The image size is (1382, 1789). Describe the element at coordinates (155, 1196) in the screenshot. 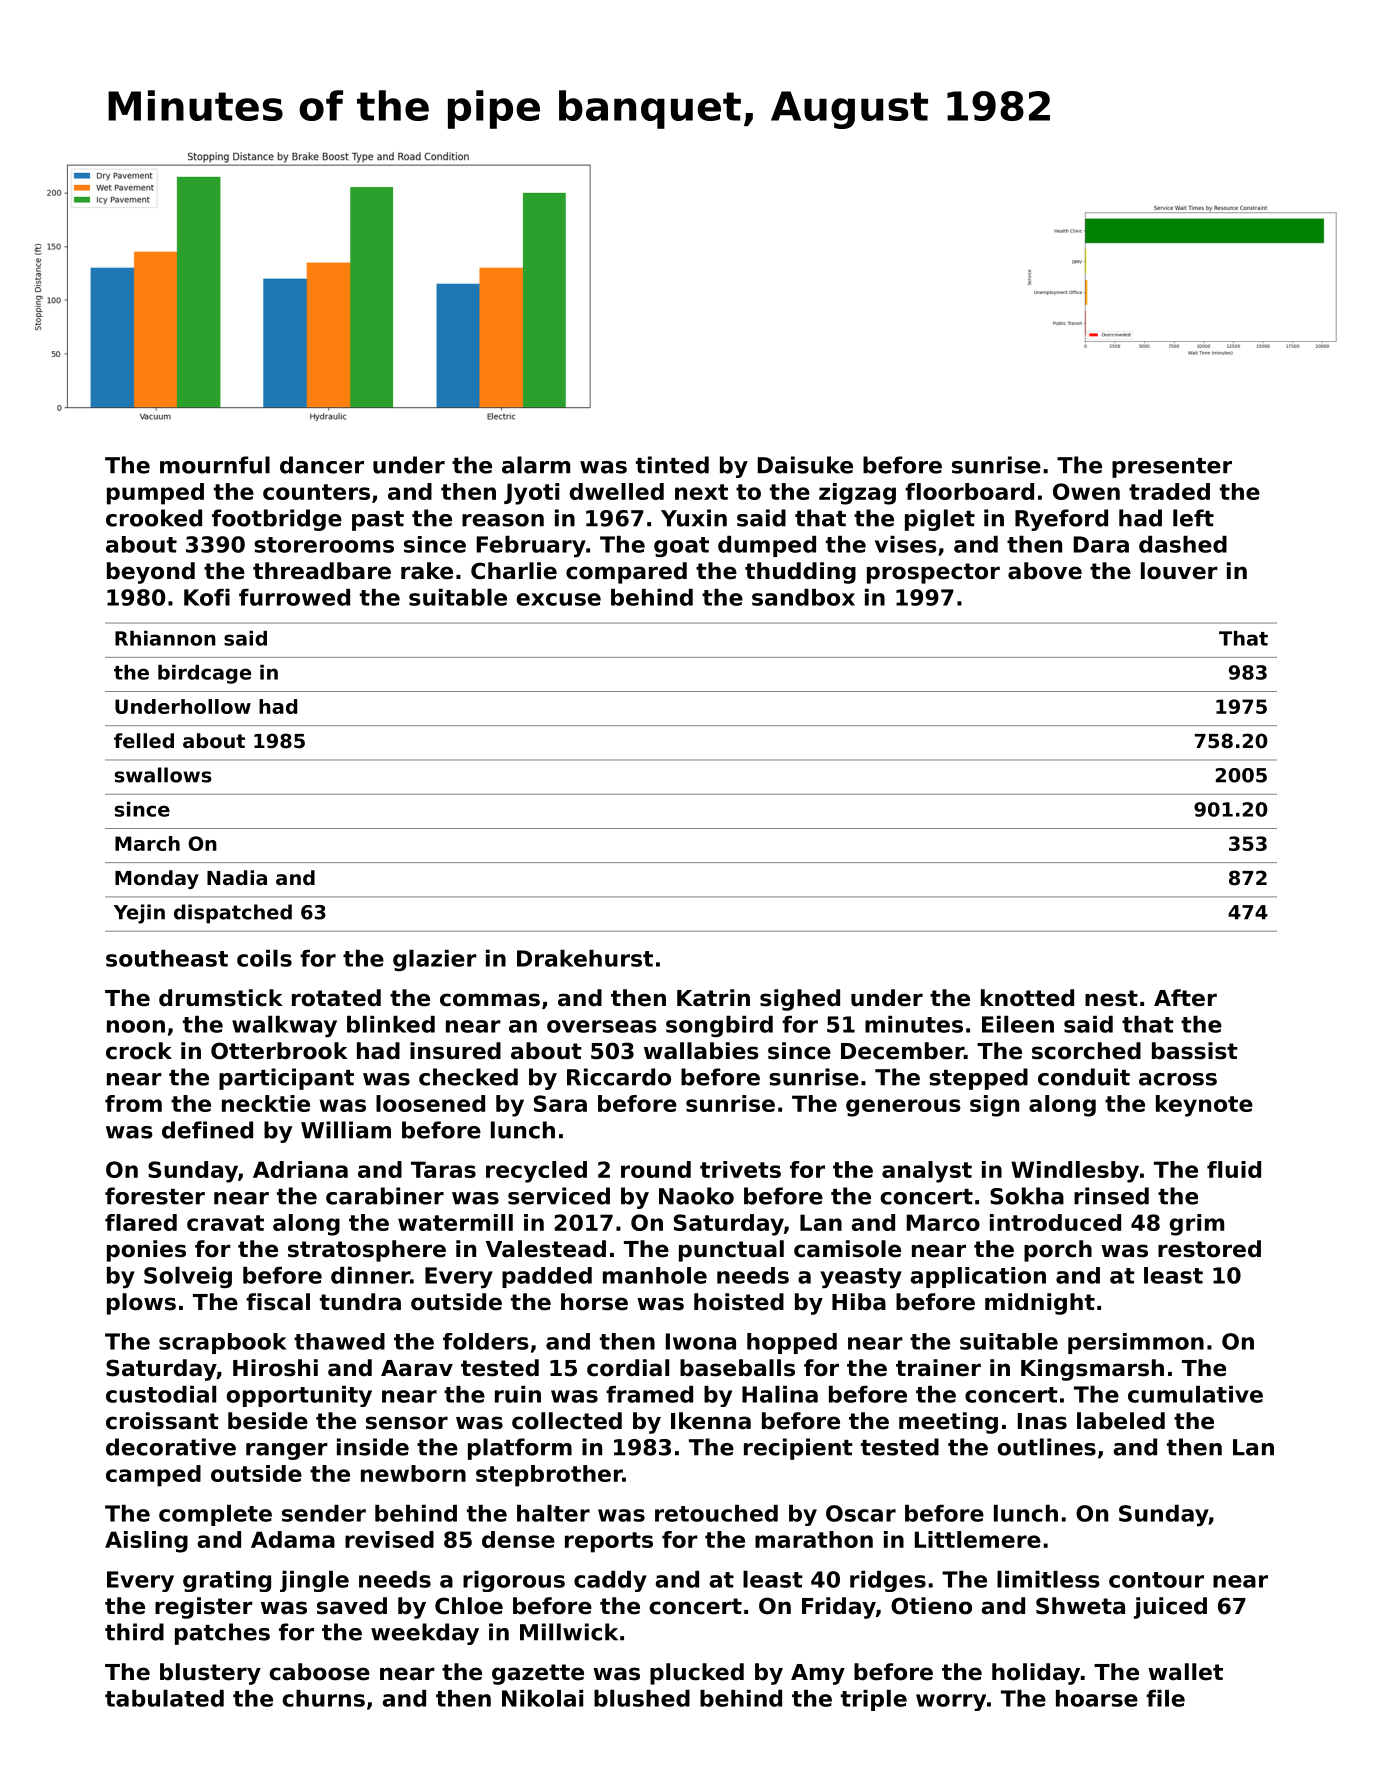

I see `forester` at that location.
